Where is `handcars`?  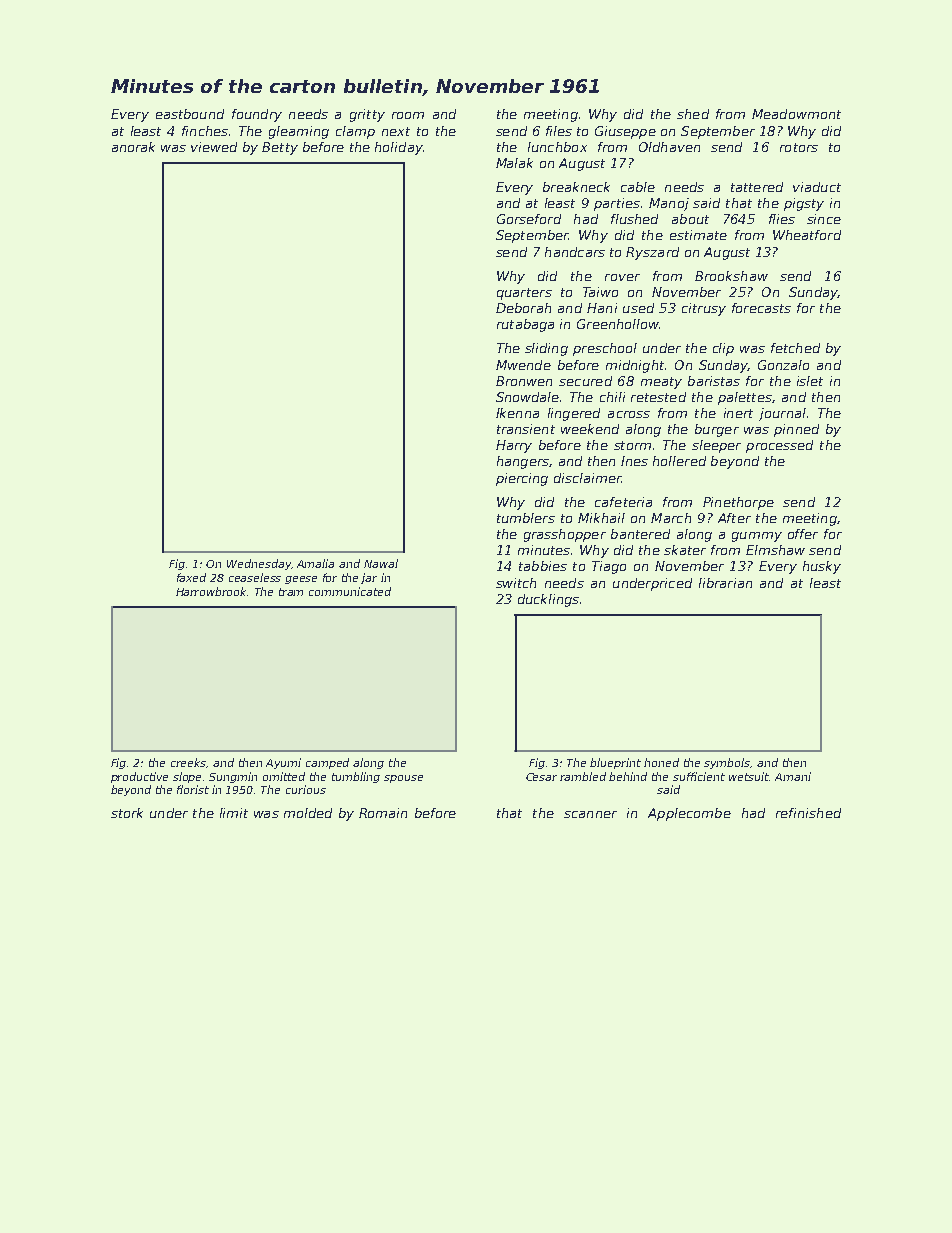
handcars is located at coordinates (575, 252).
